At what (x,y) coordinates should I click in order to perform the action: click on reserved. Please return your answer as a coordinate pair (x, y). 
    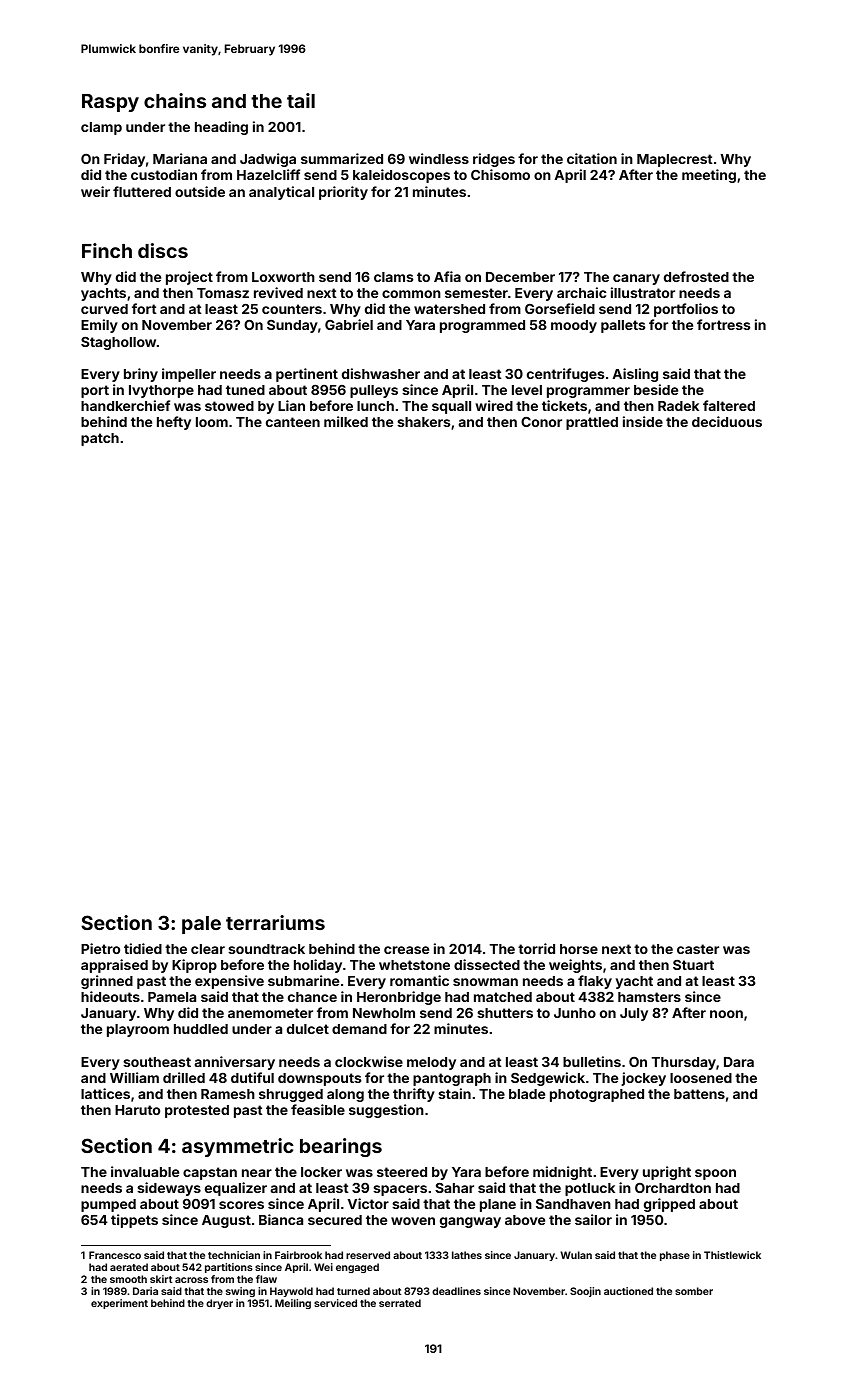
    Looking at the image, I should click on (368, 1255).
